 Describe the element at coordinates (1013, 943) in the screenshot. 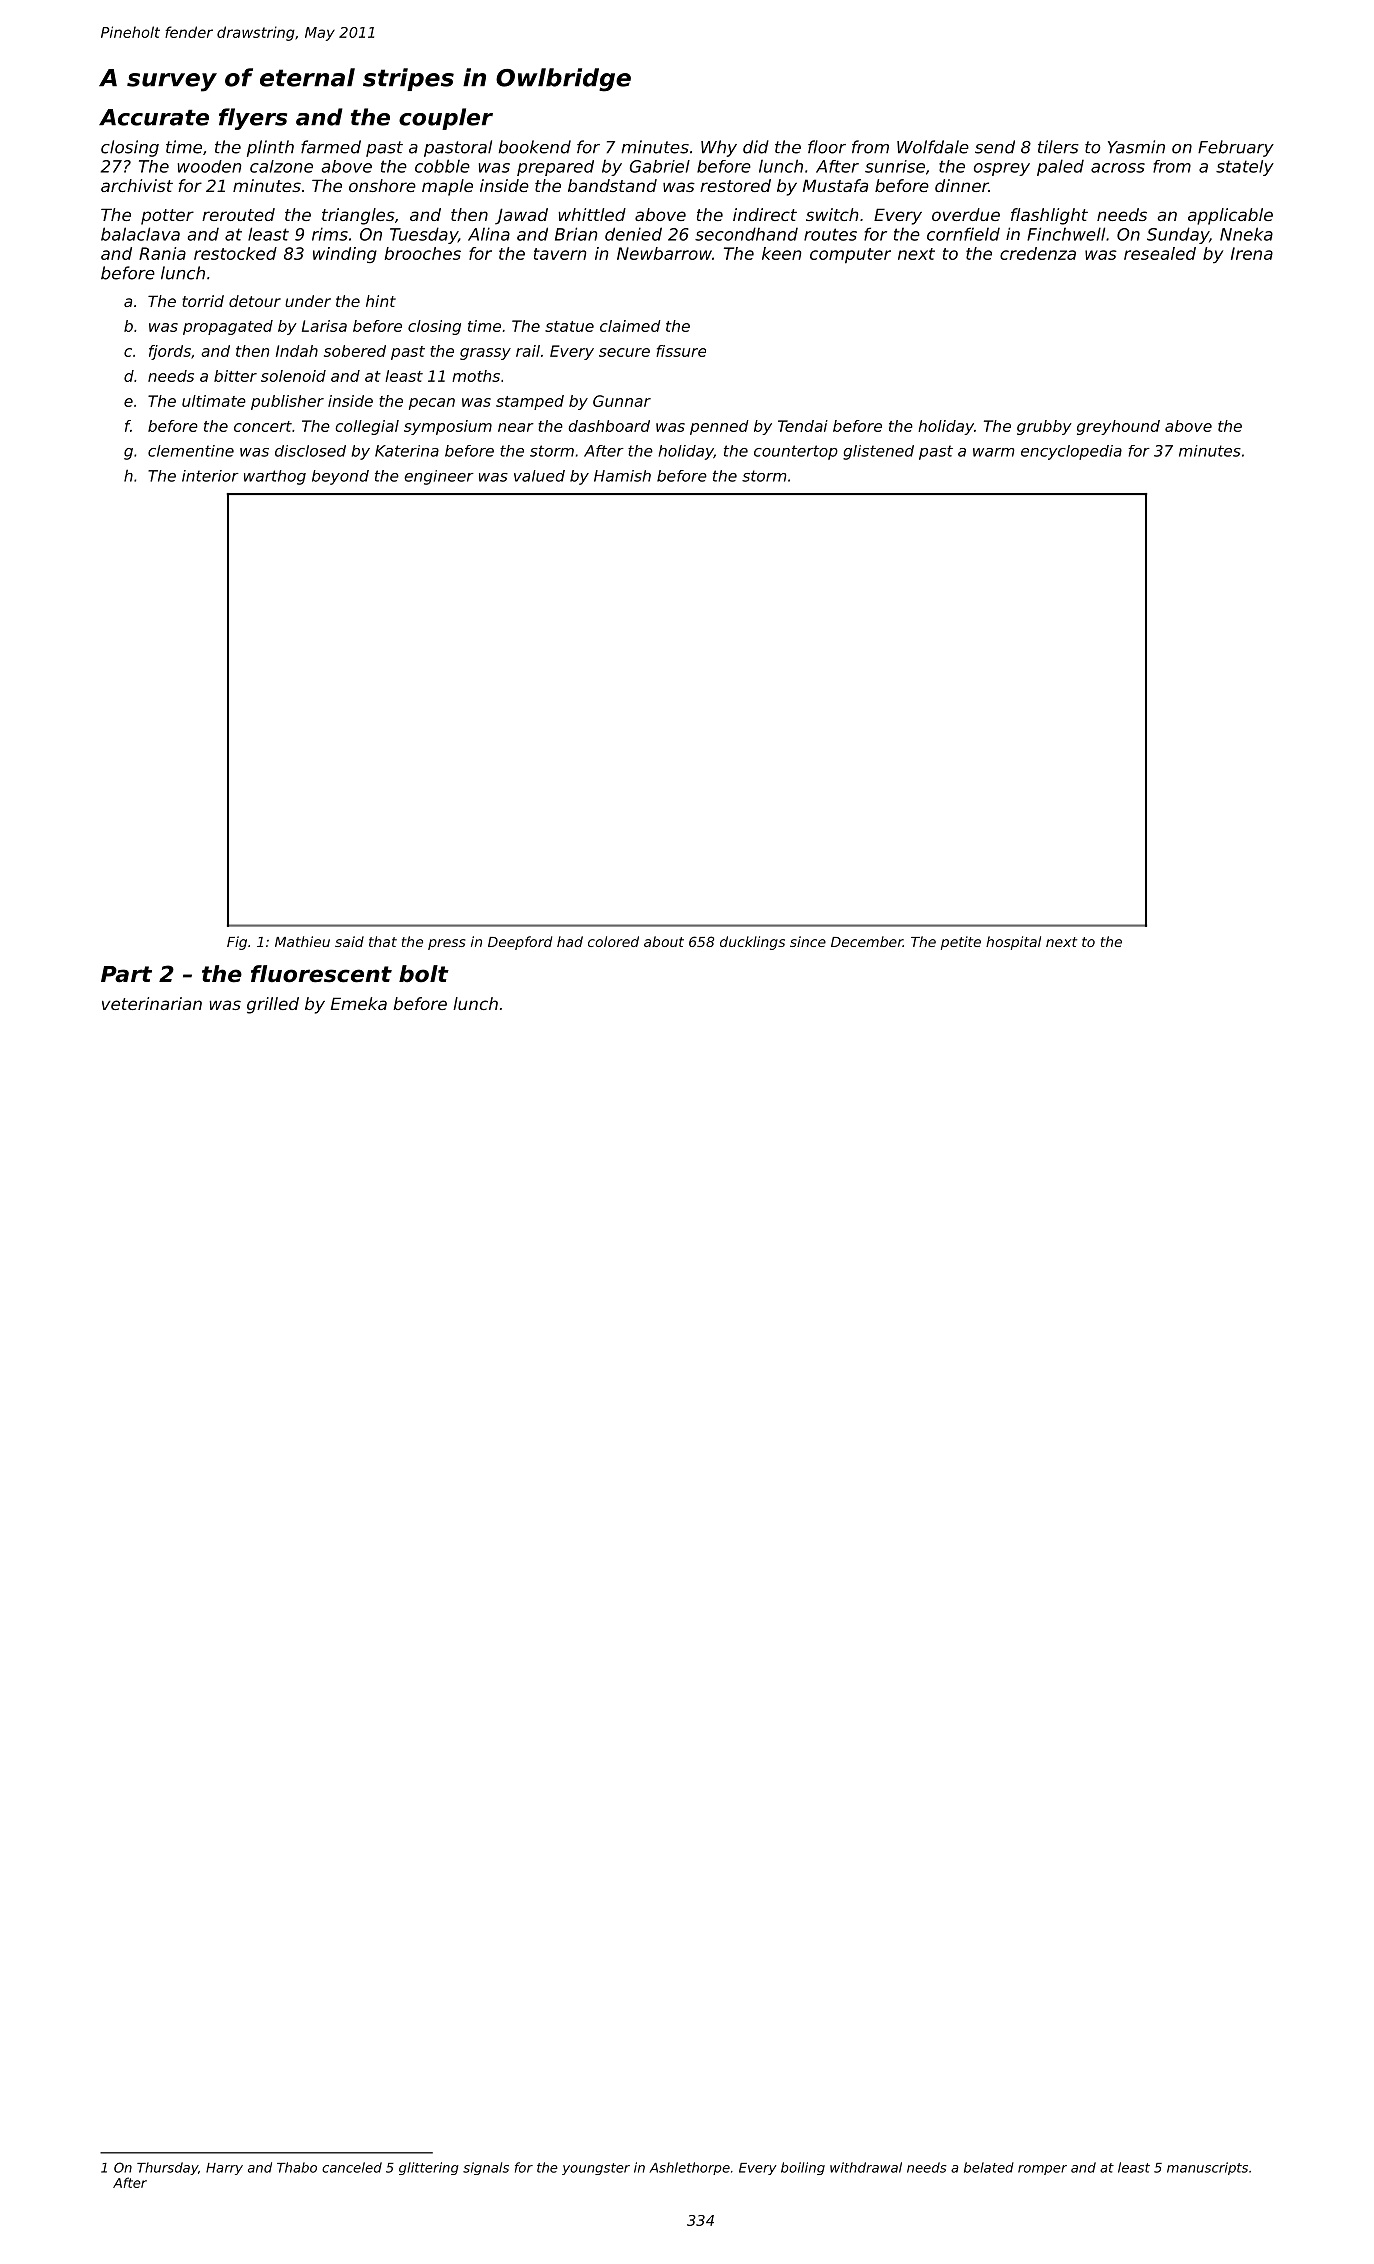

I see `hospital` at that location.
